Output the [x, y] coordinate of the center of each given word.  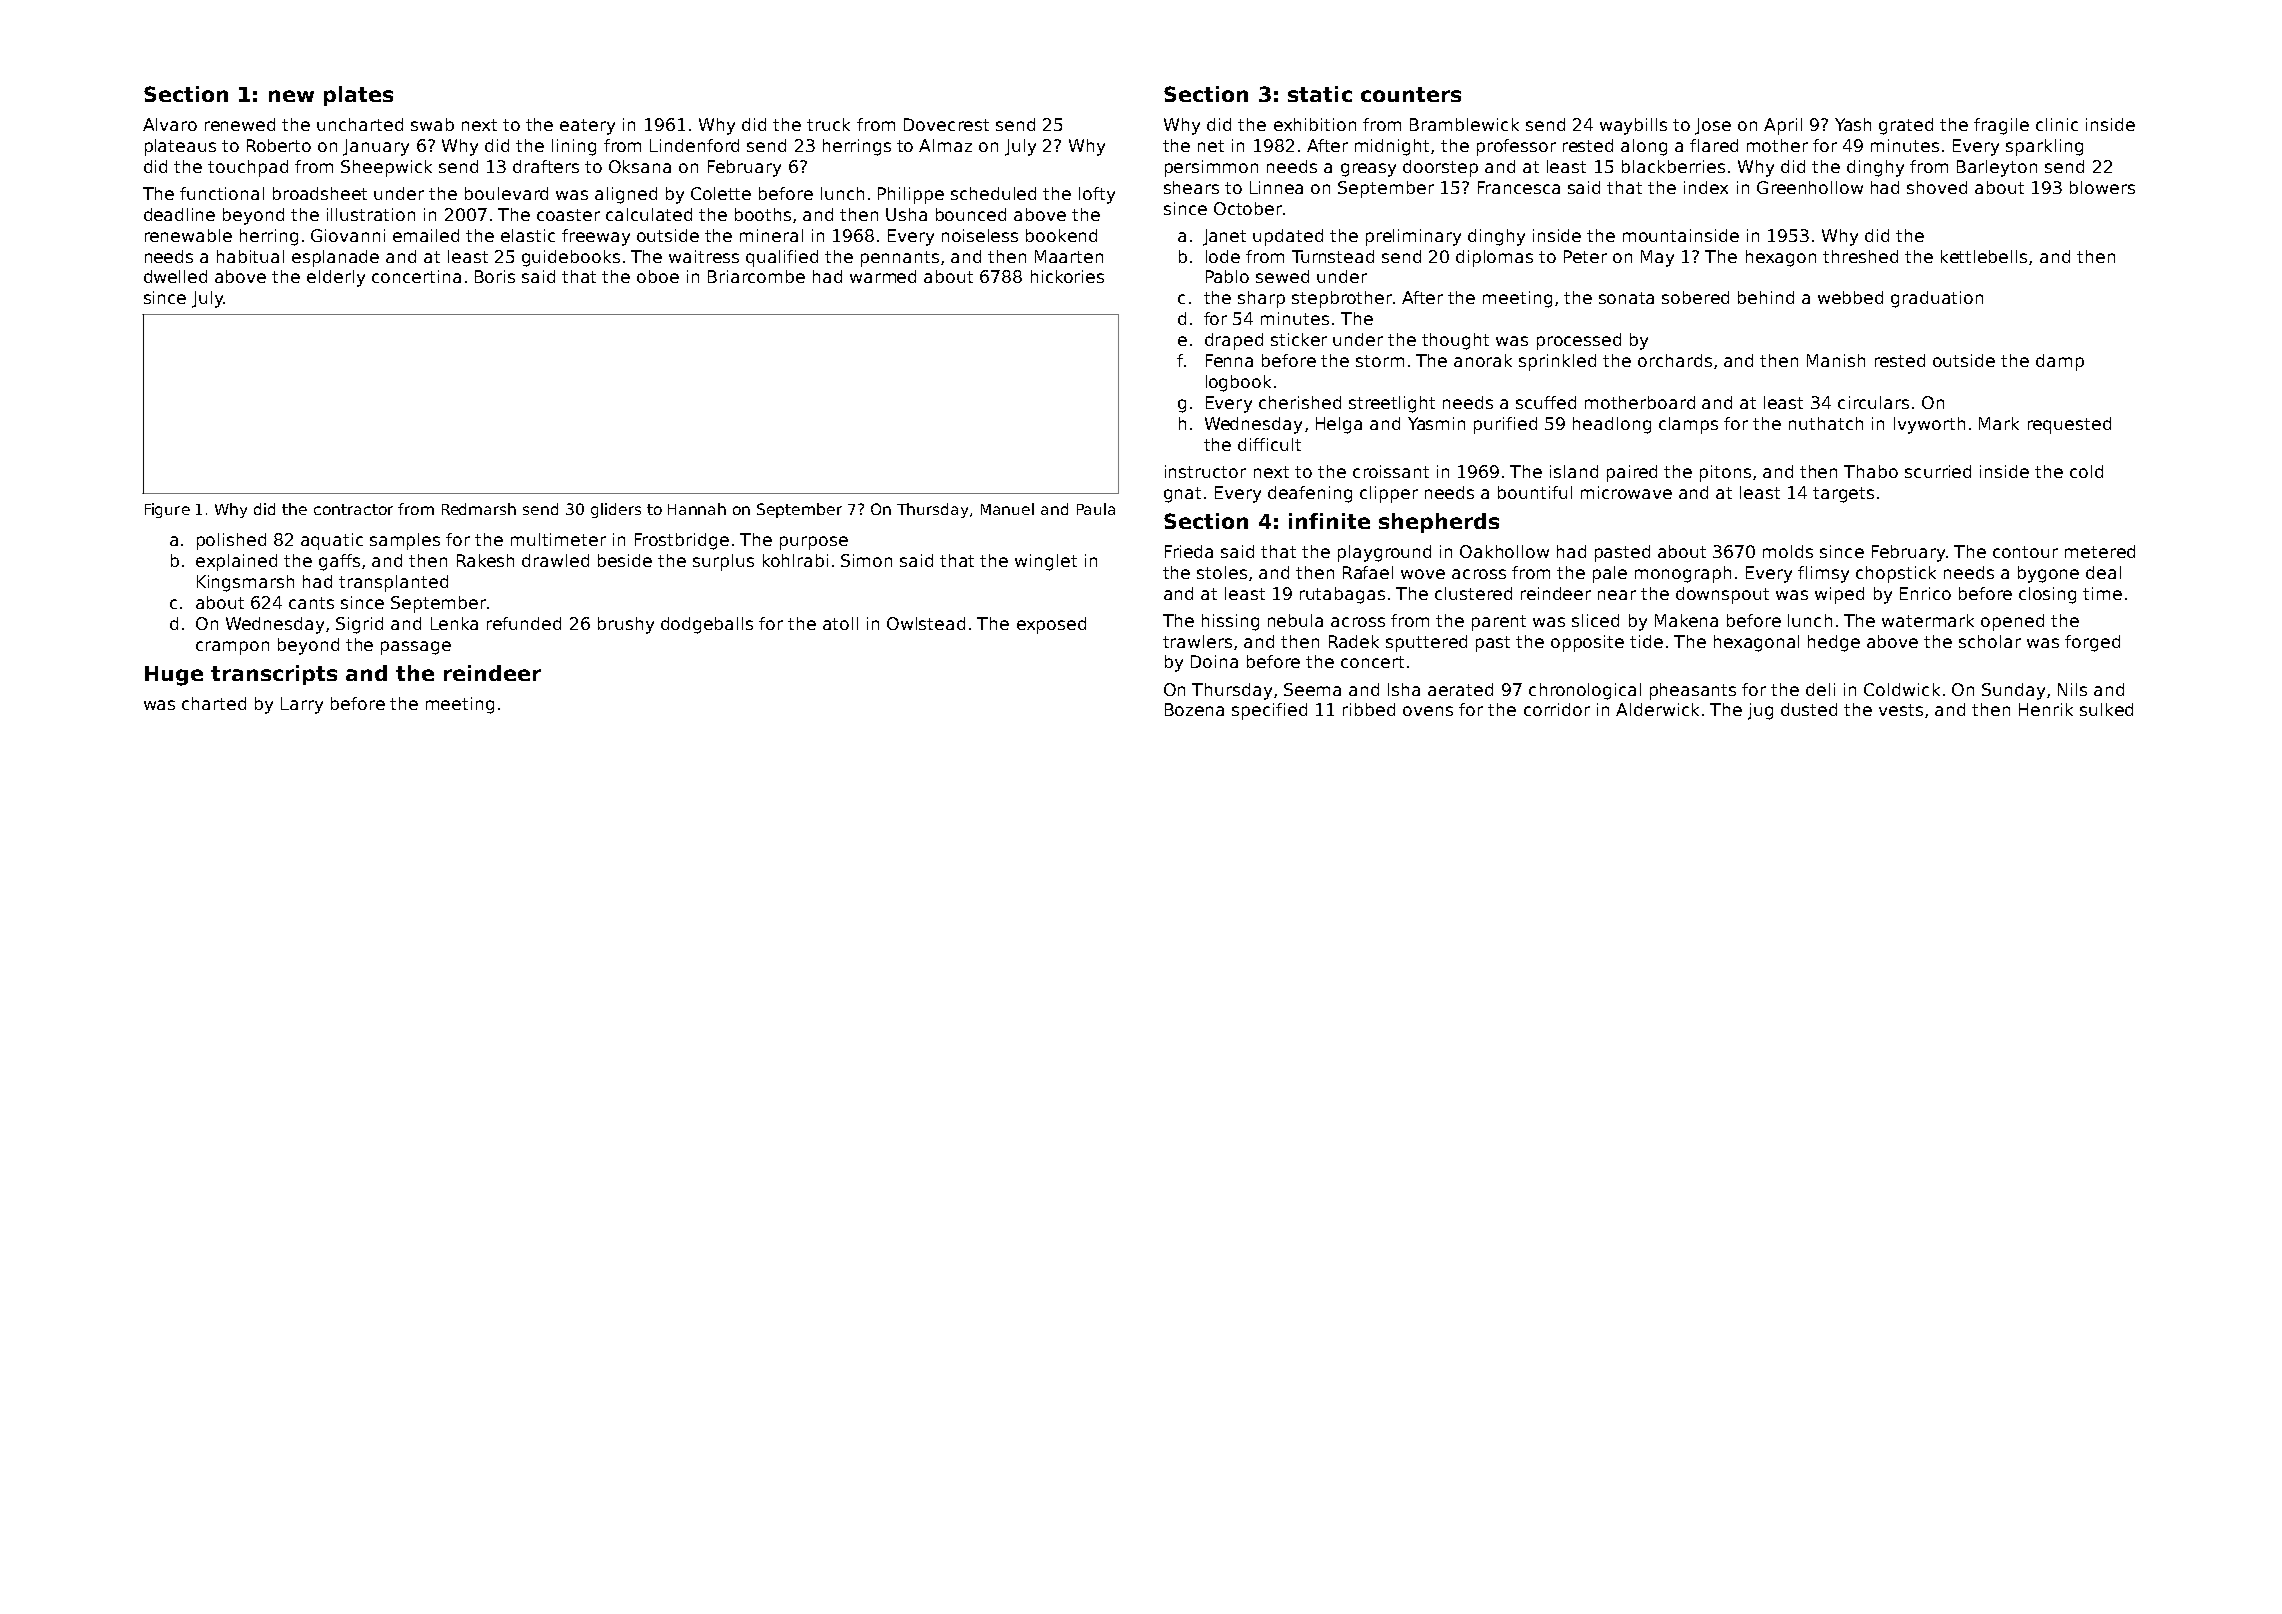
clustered [1473, 593]
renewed [240, 124]
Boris [495, 276]
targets [1843, 495]
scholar [1990, 641]
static [1320, 94]
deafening [1310, 494]
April [1783, 126]
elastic [528, 235]
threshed [1860, 256]
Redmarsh [479, 509]
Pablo [1227, 276]
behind [1766, 297]
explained [236, 562]
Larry [302, 705]
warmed [883, 276]
